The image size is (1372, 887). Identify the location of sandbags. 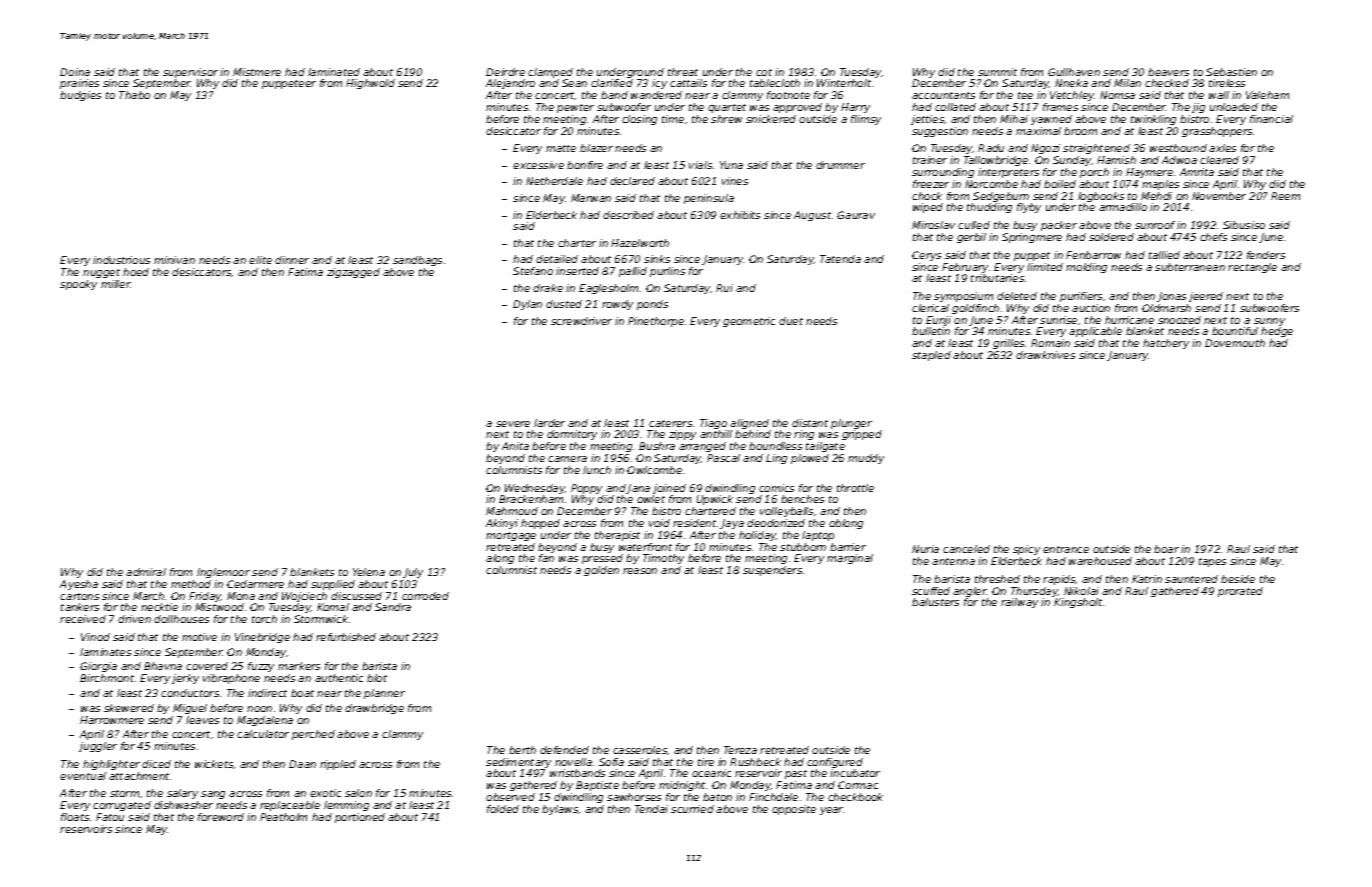
(417, 261).
